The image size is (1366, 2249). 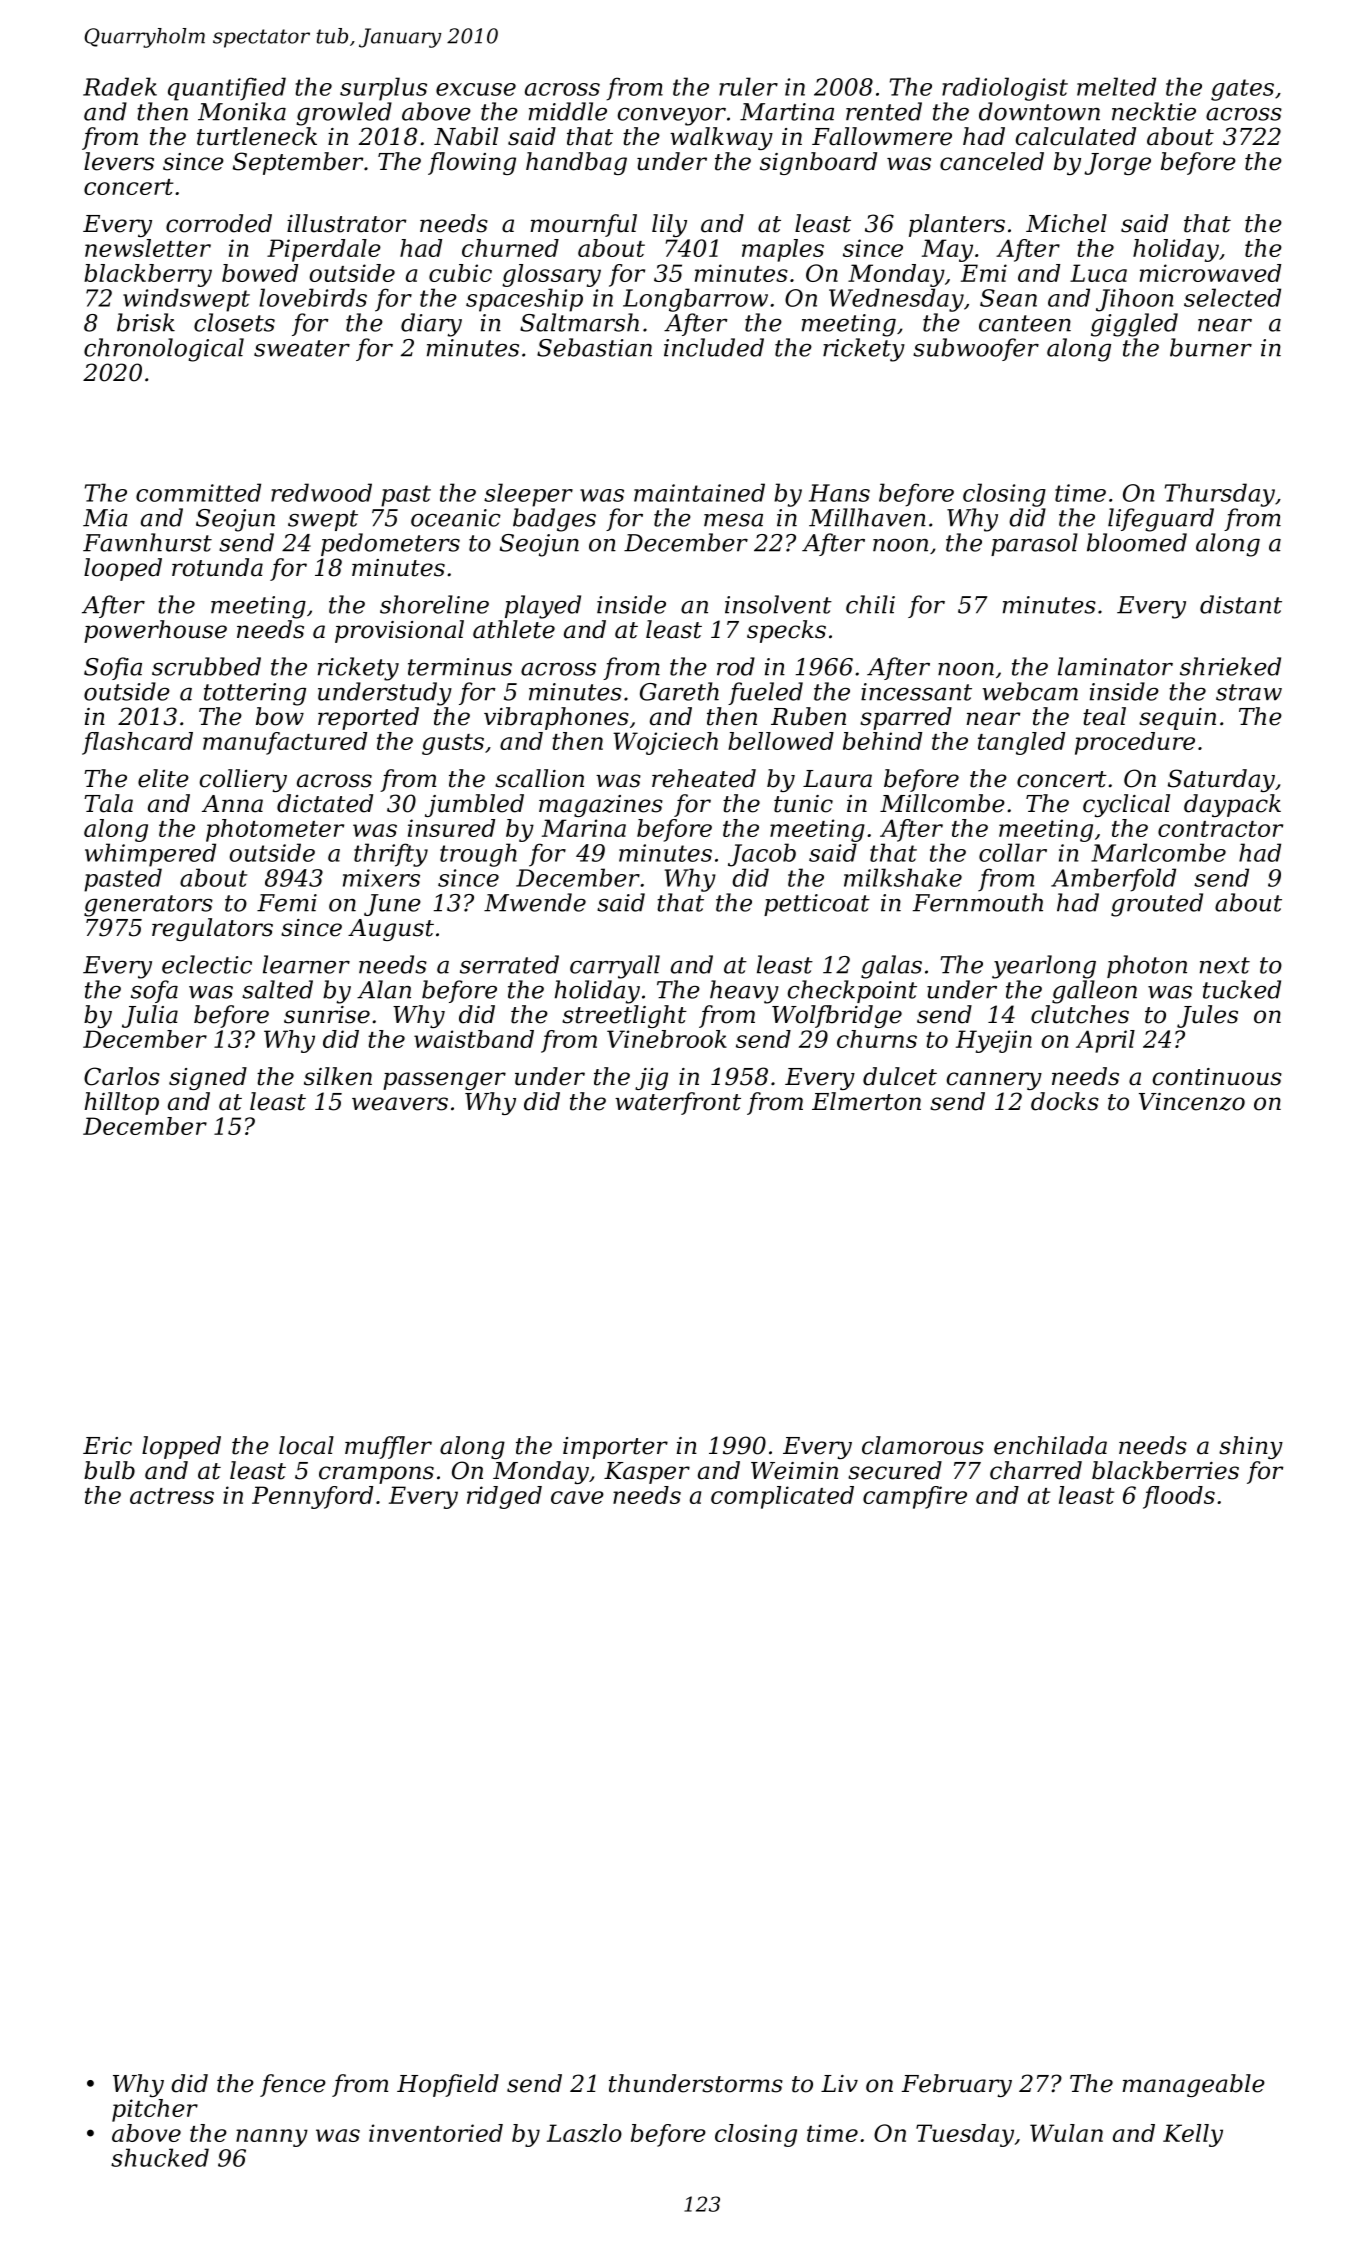 I want to click on redwood, so click(x=321, y=492).
